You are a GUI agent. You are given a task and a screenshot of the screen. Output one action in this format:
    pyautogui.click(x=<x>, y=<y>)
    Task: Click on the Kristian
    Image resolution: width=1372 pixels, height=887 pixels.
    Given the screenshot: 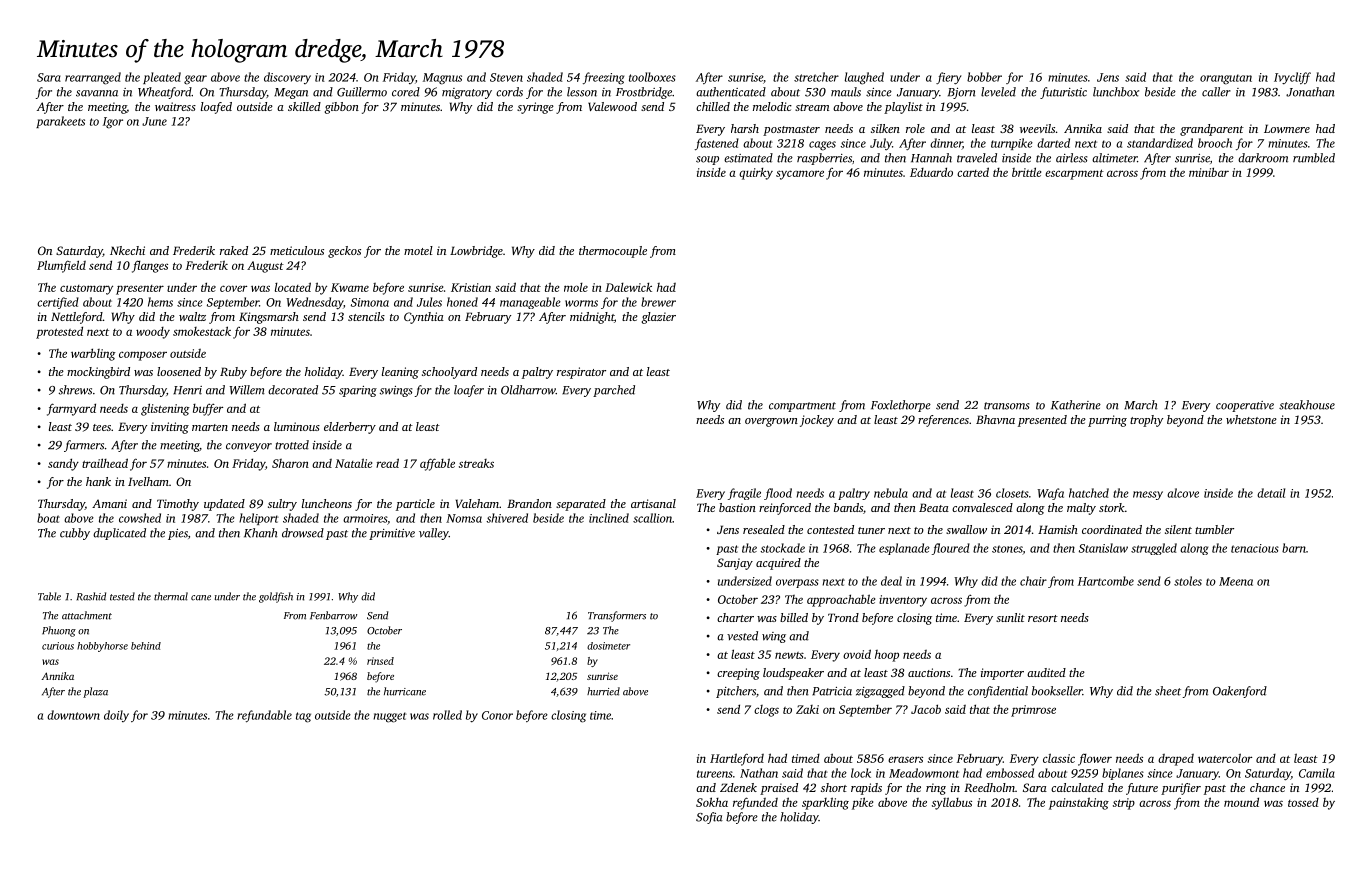 What is the action you would take?
    pyautogui.click(x=471, y=287)
